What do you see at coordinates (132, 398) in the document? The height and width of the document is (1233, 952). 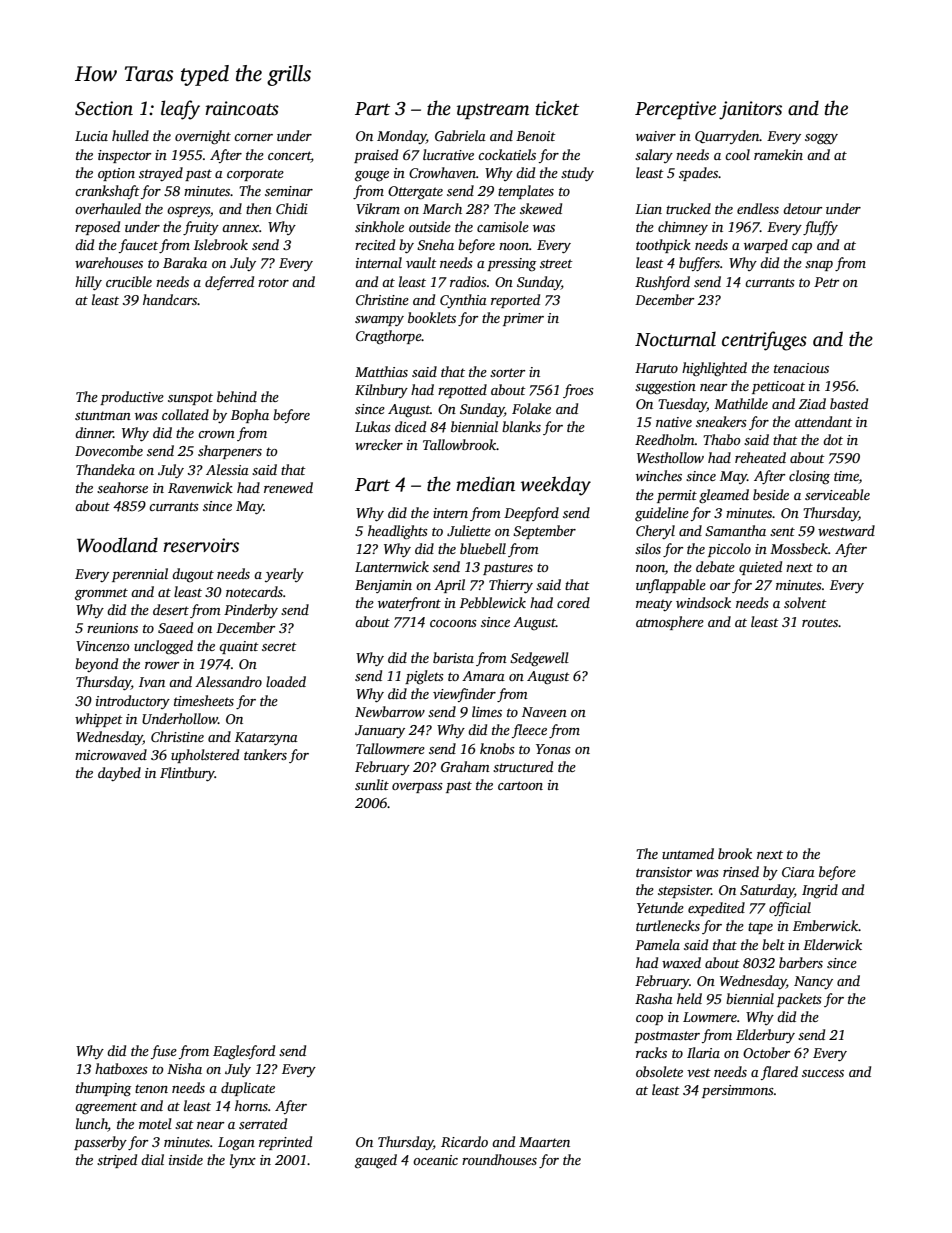 I see `productive` at bounding box center [132, 398].
